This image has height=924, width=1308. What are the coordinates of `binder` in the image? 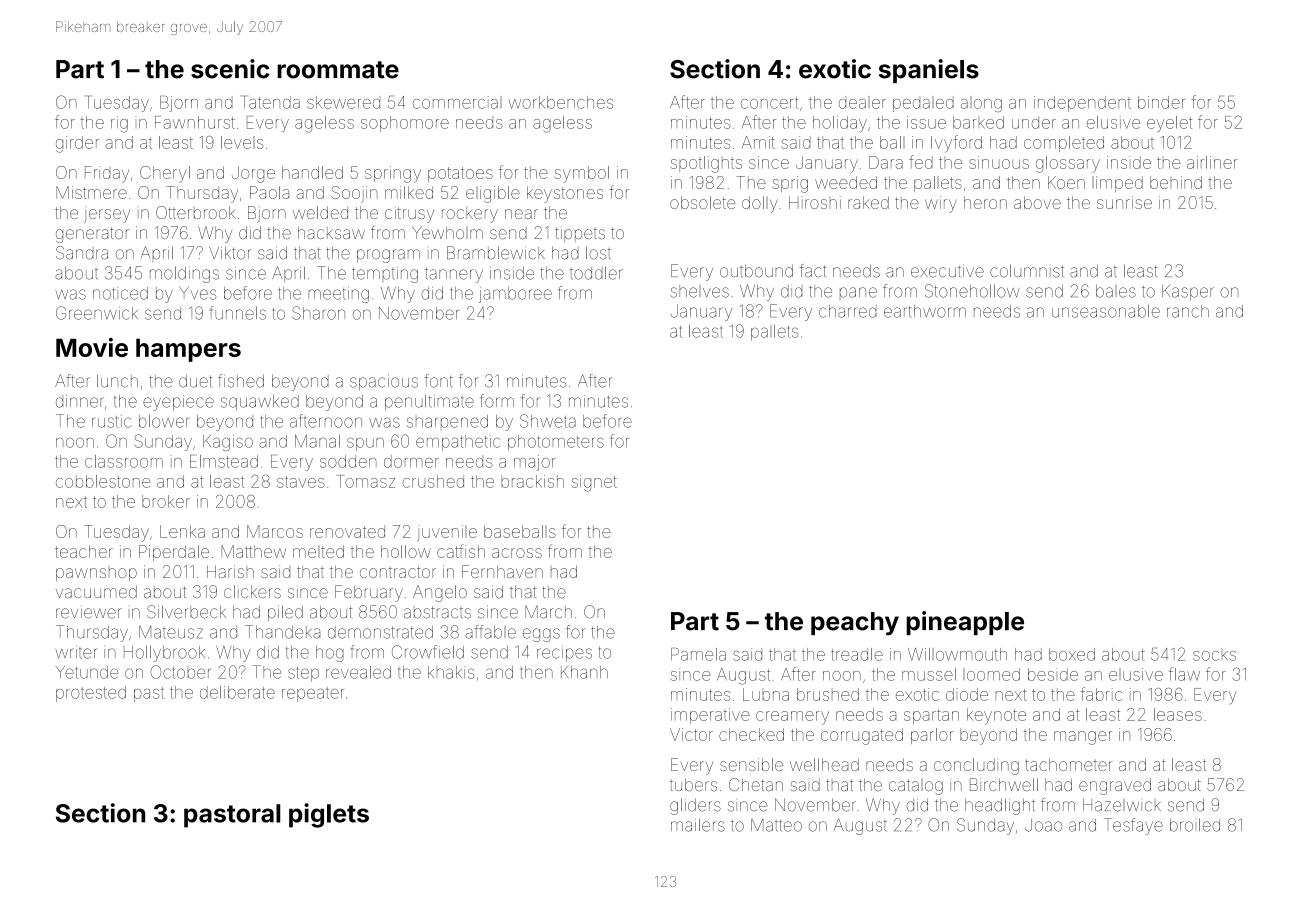 It's located at (1161, 102).
